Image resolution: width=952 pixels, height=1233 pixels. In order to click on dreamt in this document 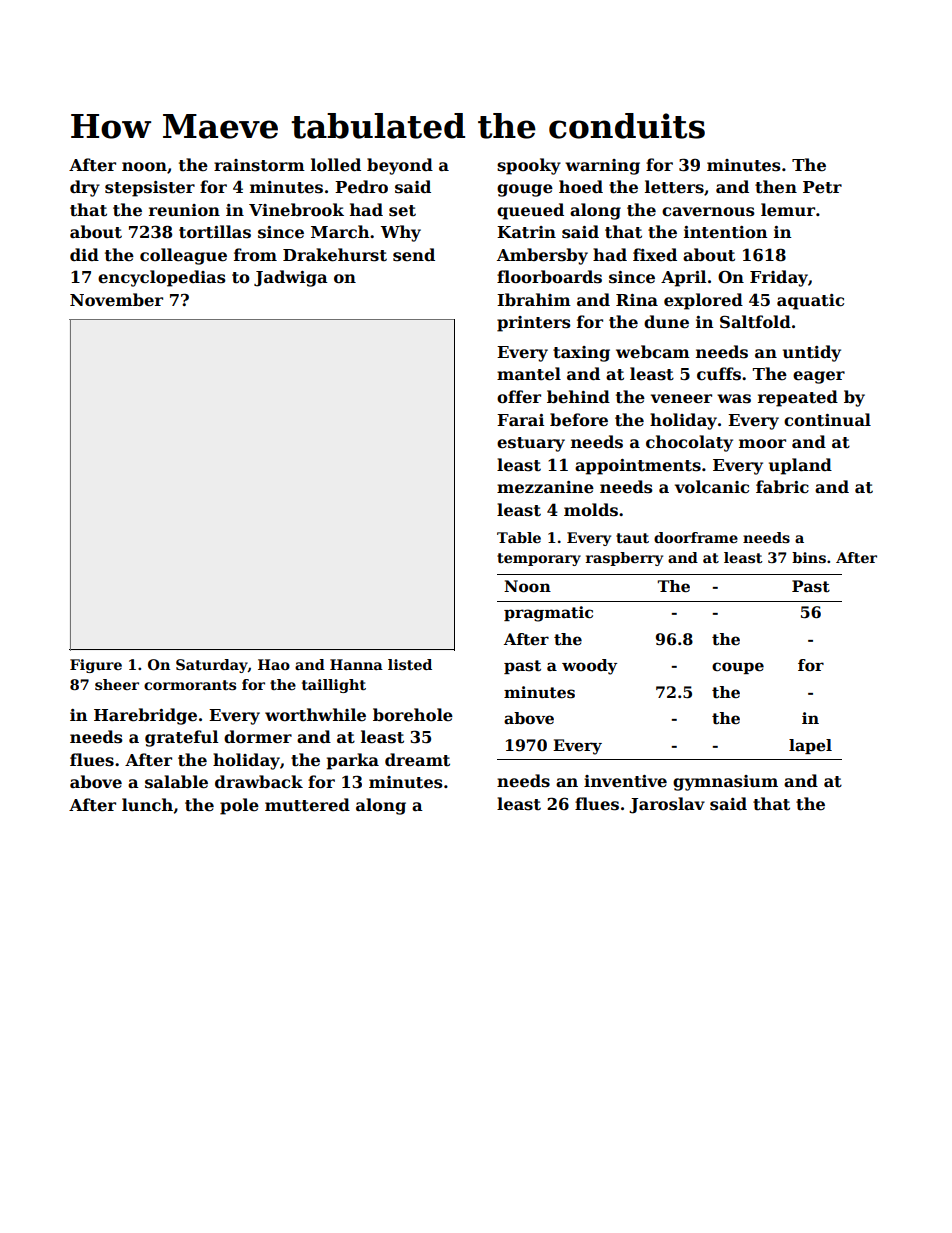, I will do `click(417, 760)`.
